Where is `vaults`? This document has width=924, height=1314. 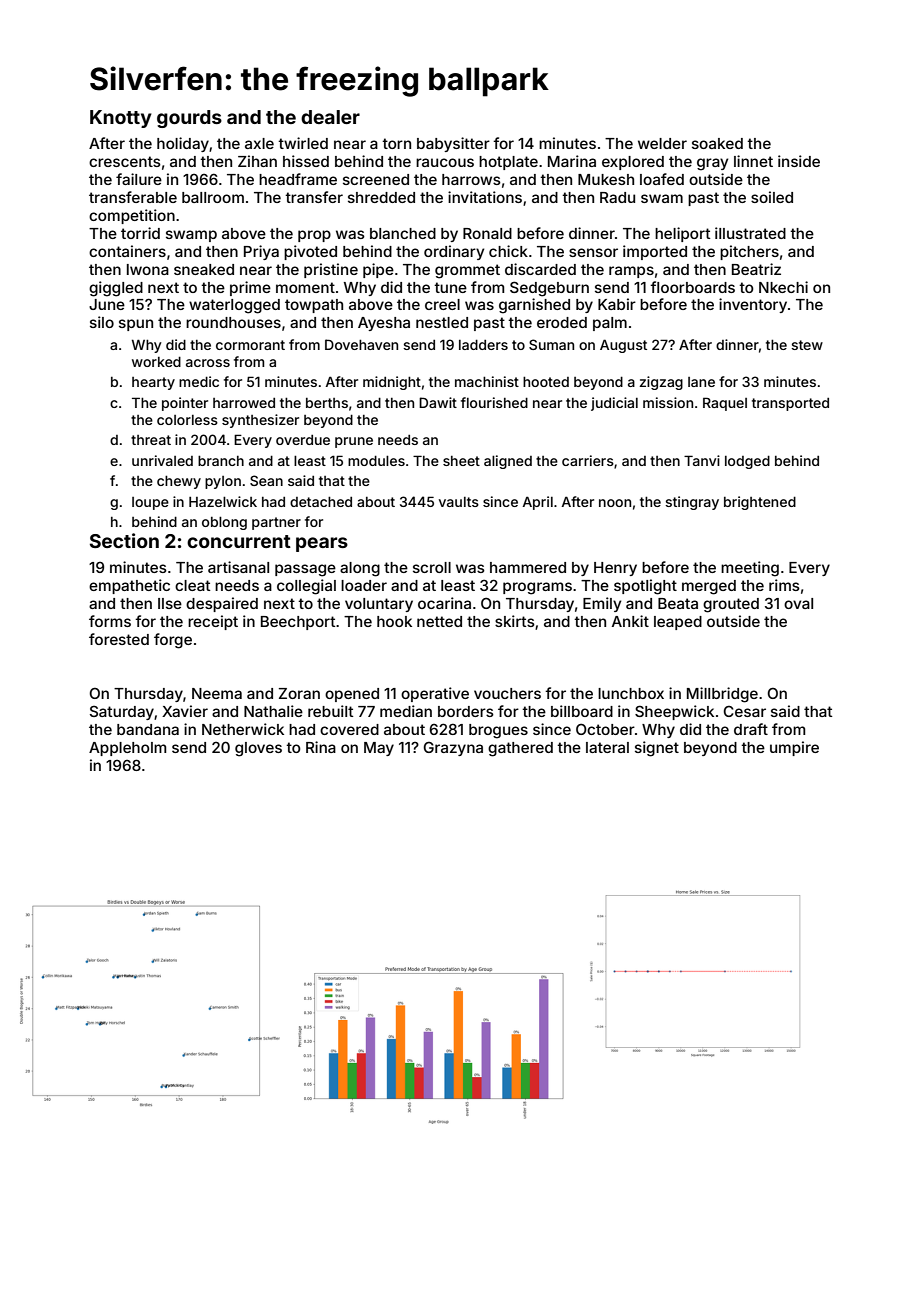 vaults is located at coordinates (459, 502).
